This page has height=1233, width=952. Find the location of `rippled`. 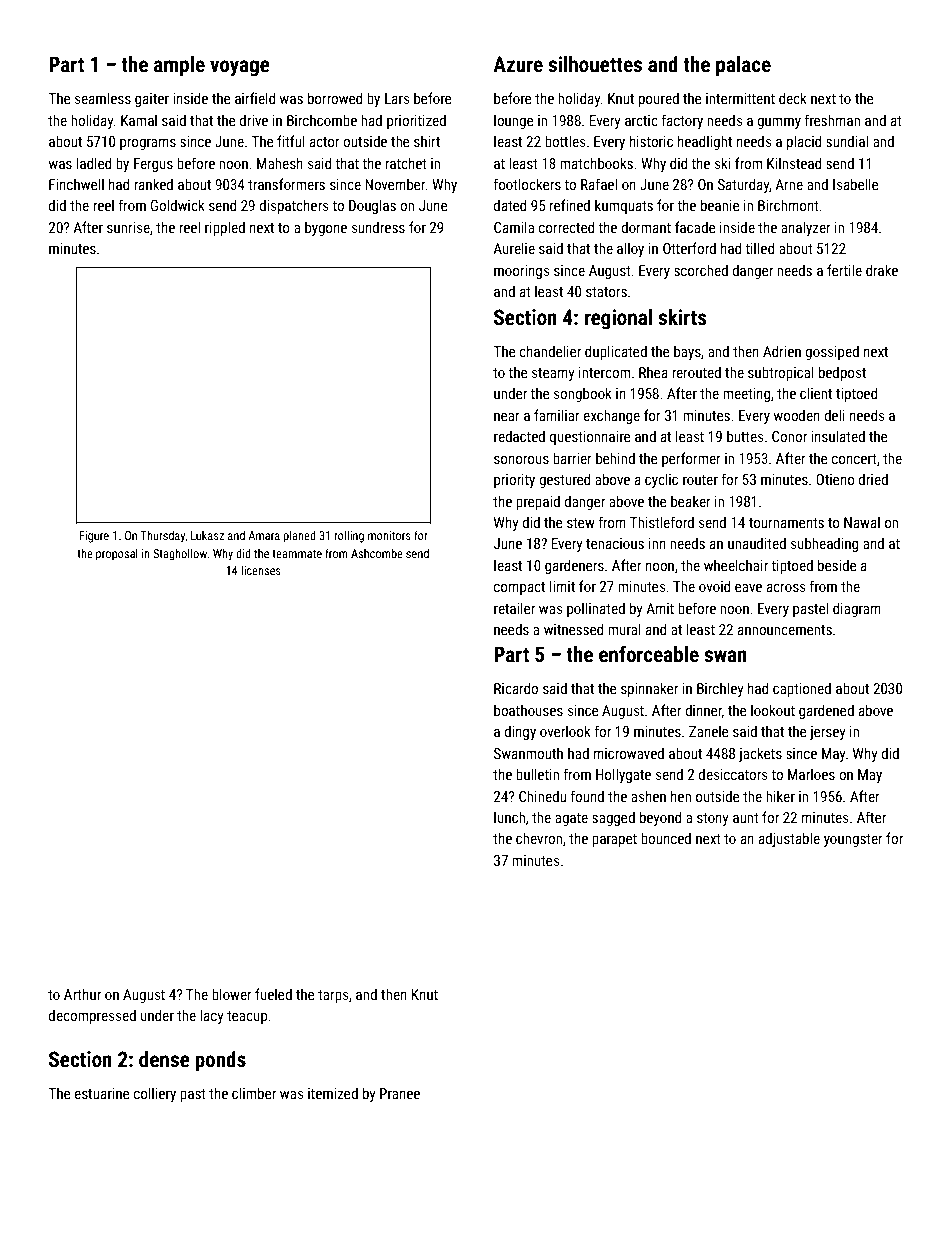

rippled is located at coordinates (225, 228).
